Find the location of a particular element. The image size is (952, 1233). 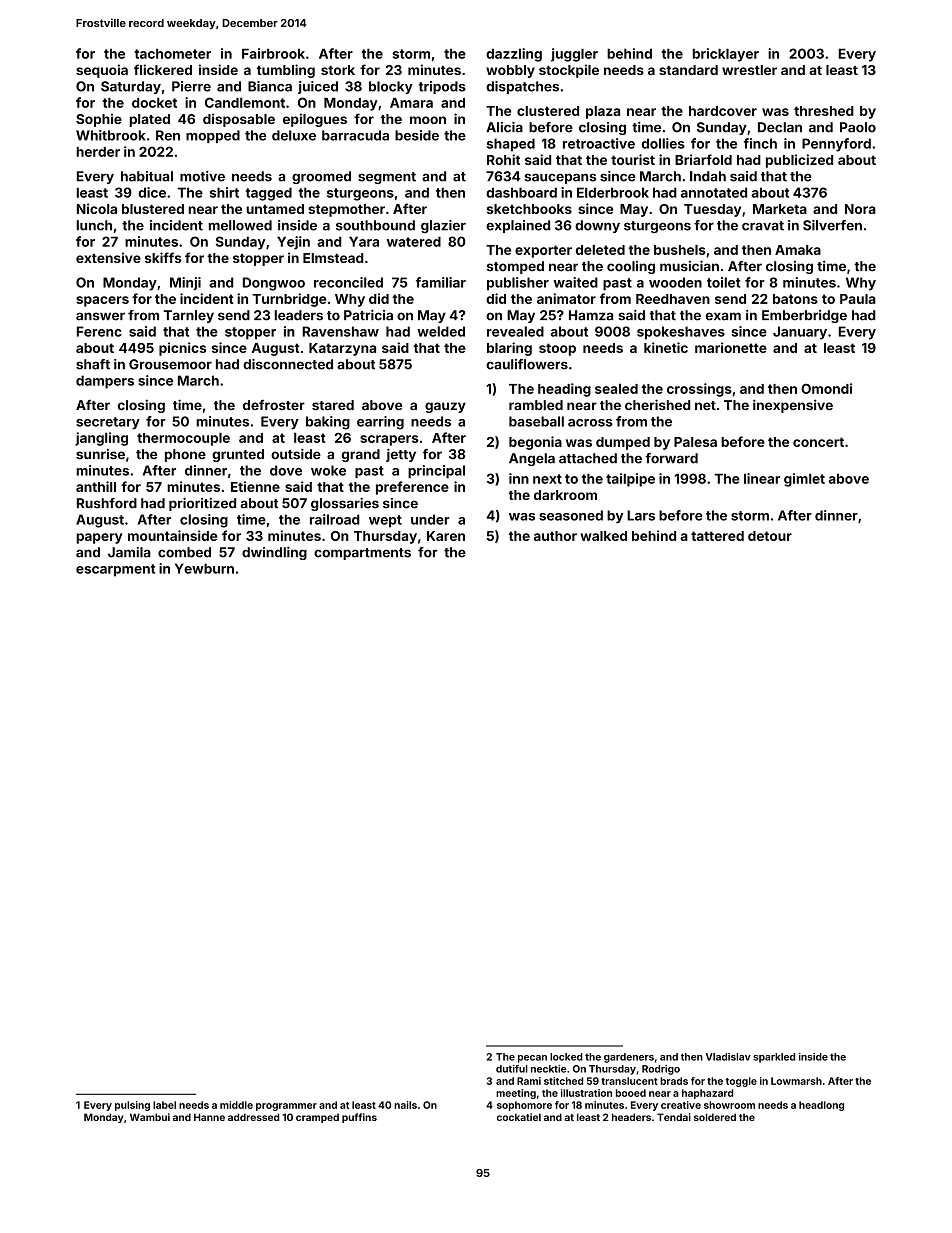

tattered is located at coordinates (717, 536).
